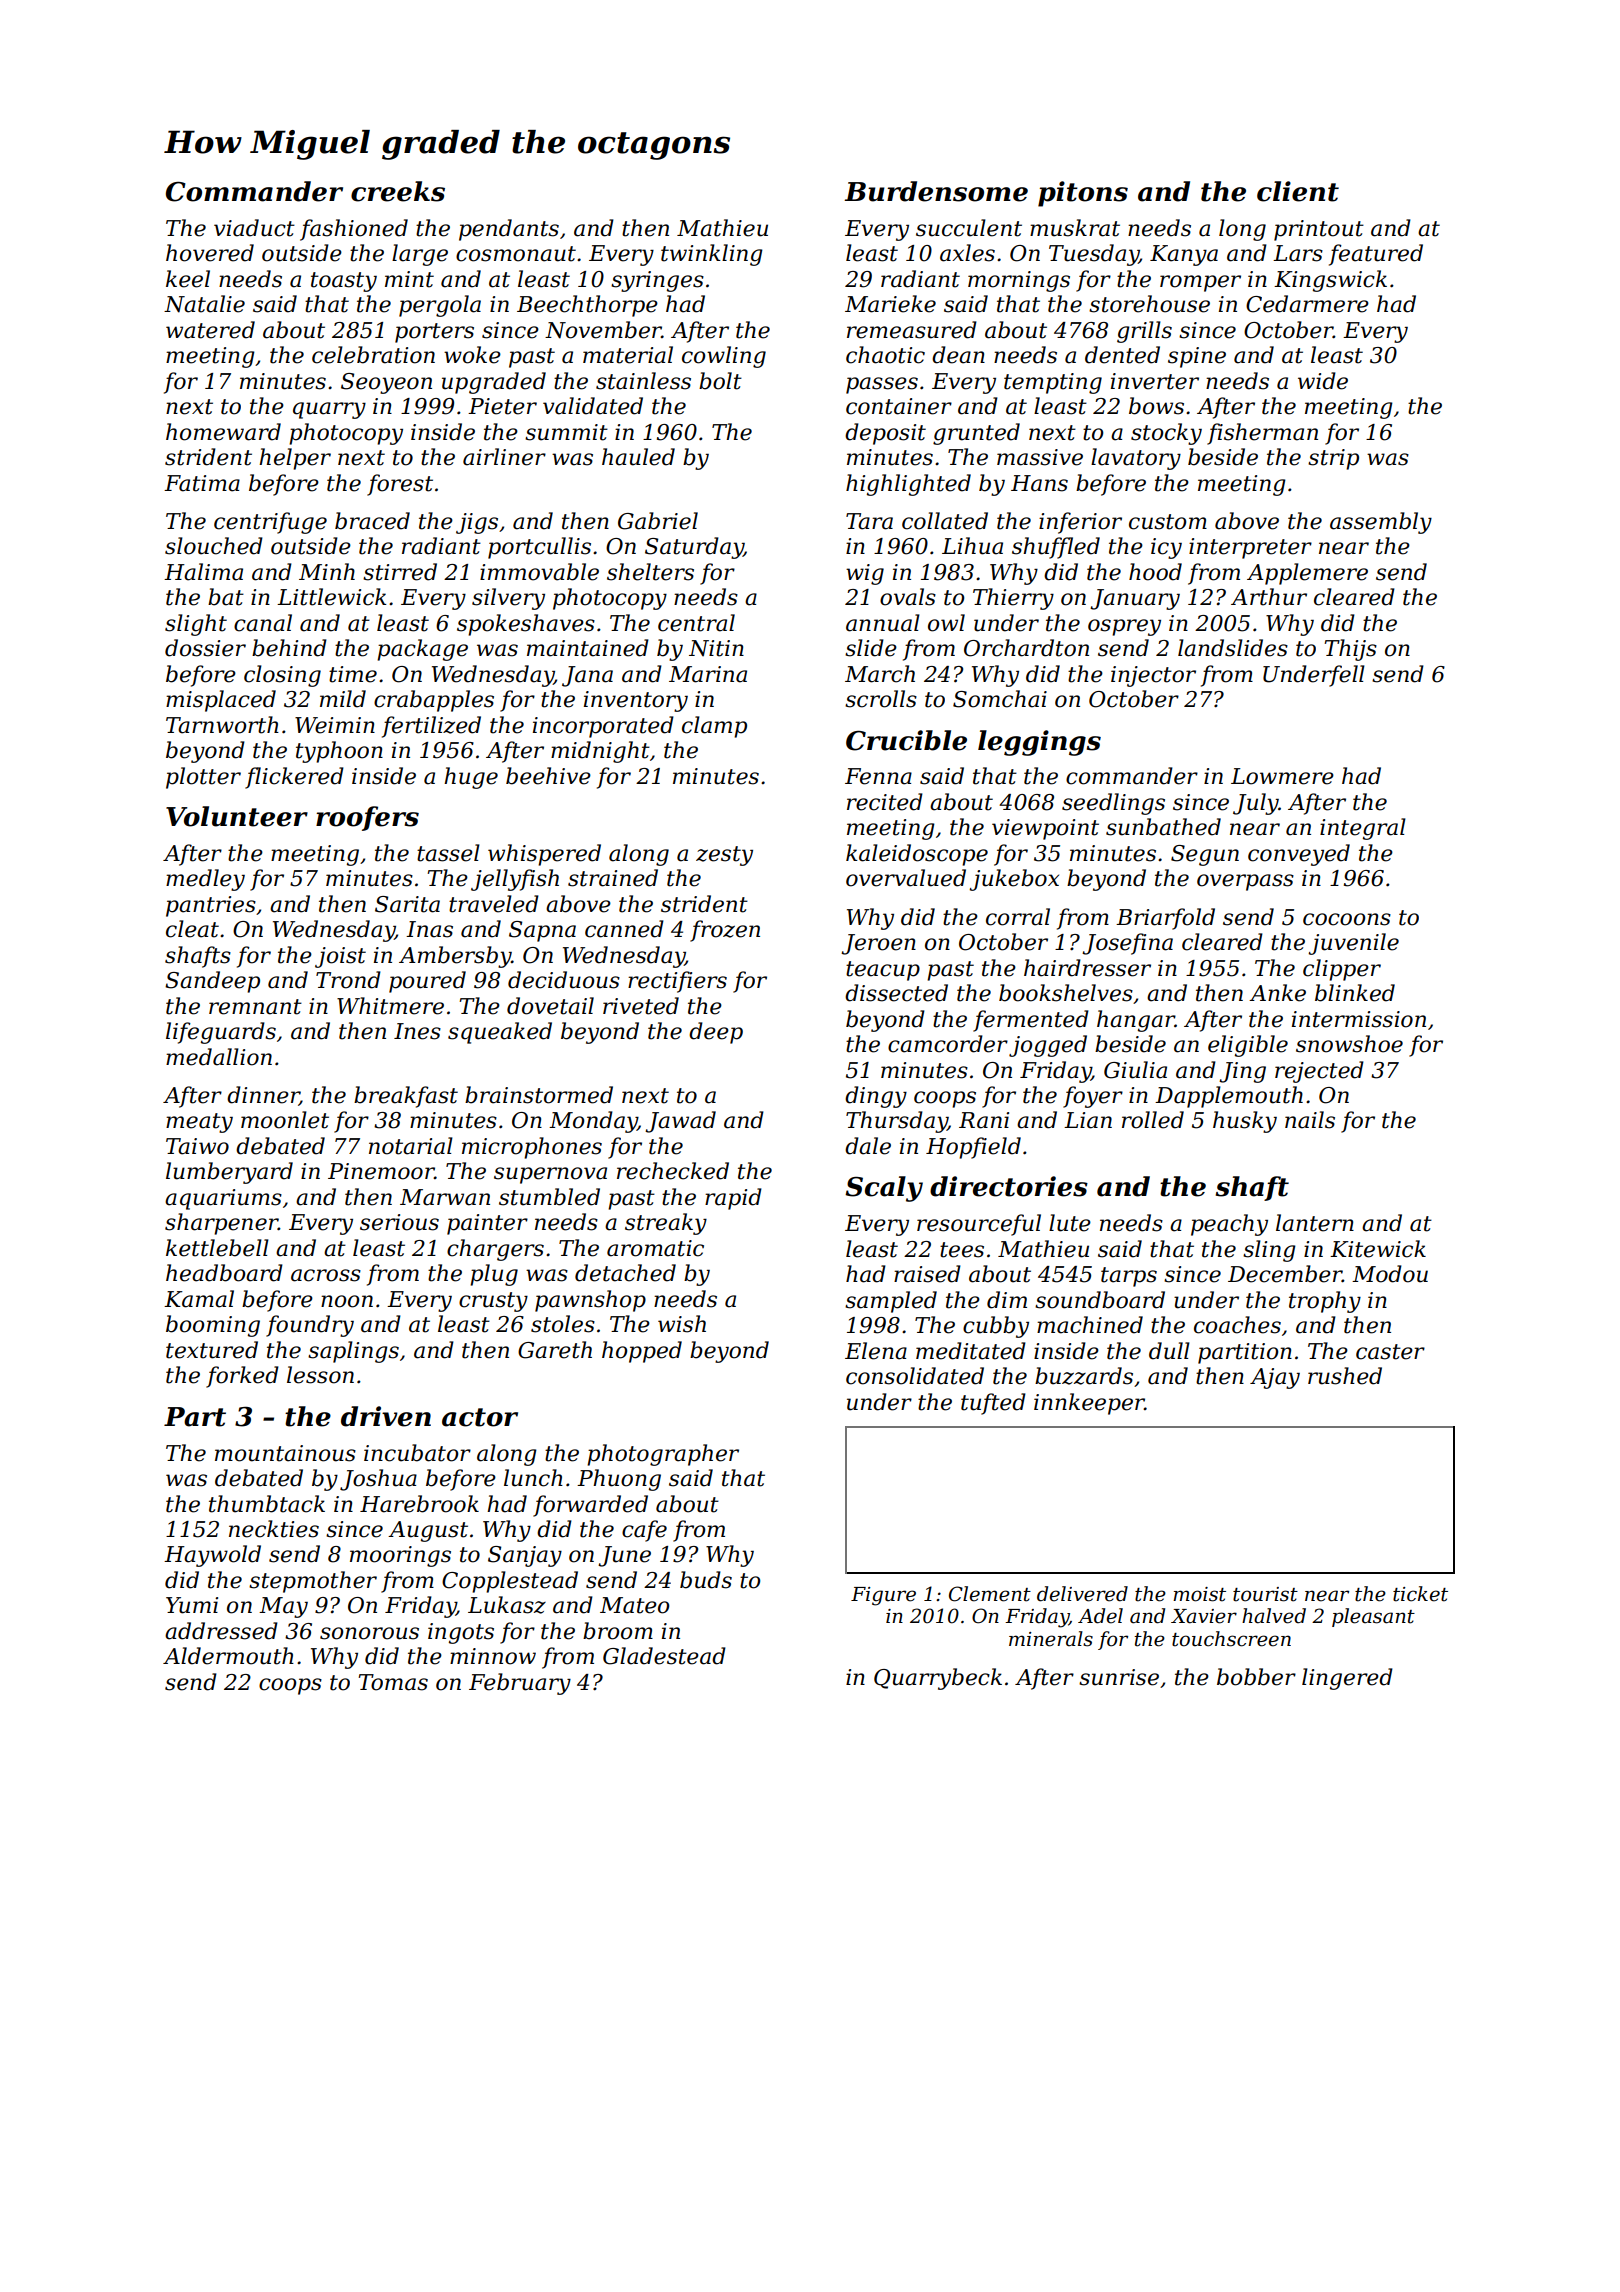  I want to click on soundboard, so click(1100, 1300).
